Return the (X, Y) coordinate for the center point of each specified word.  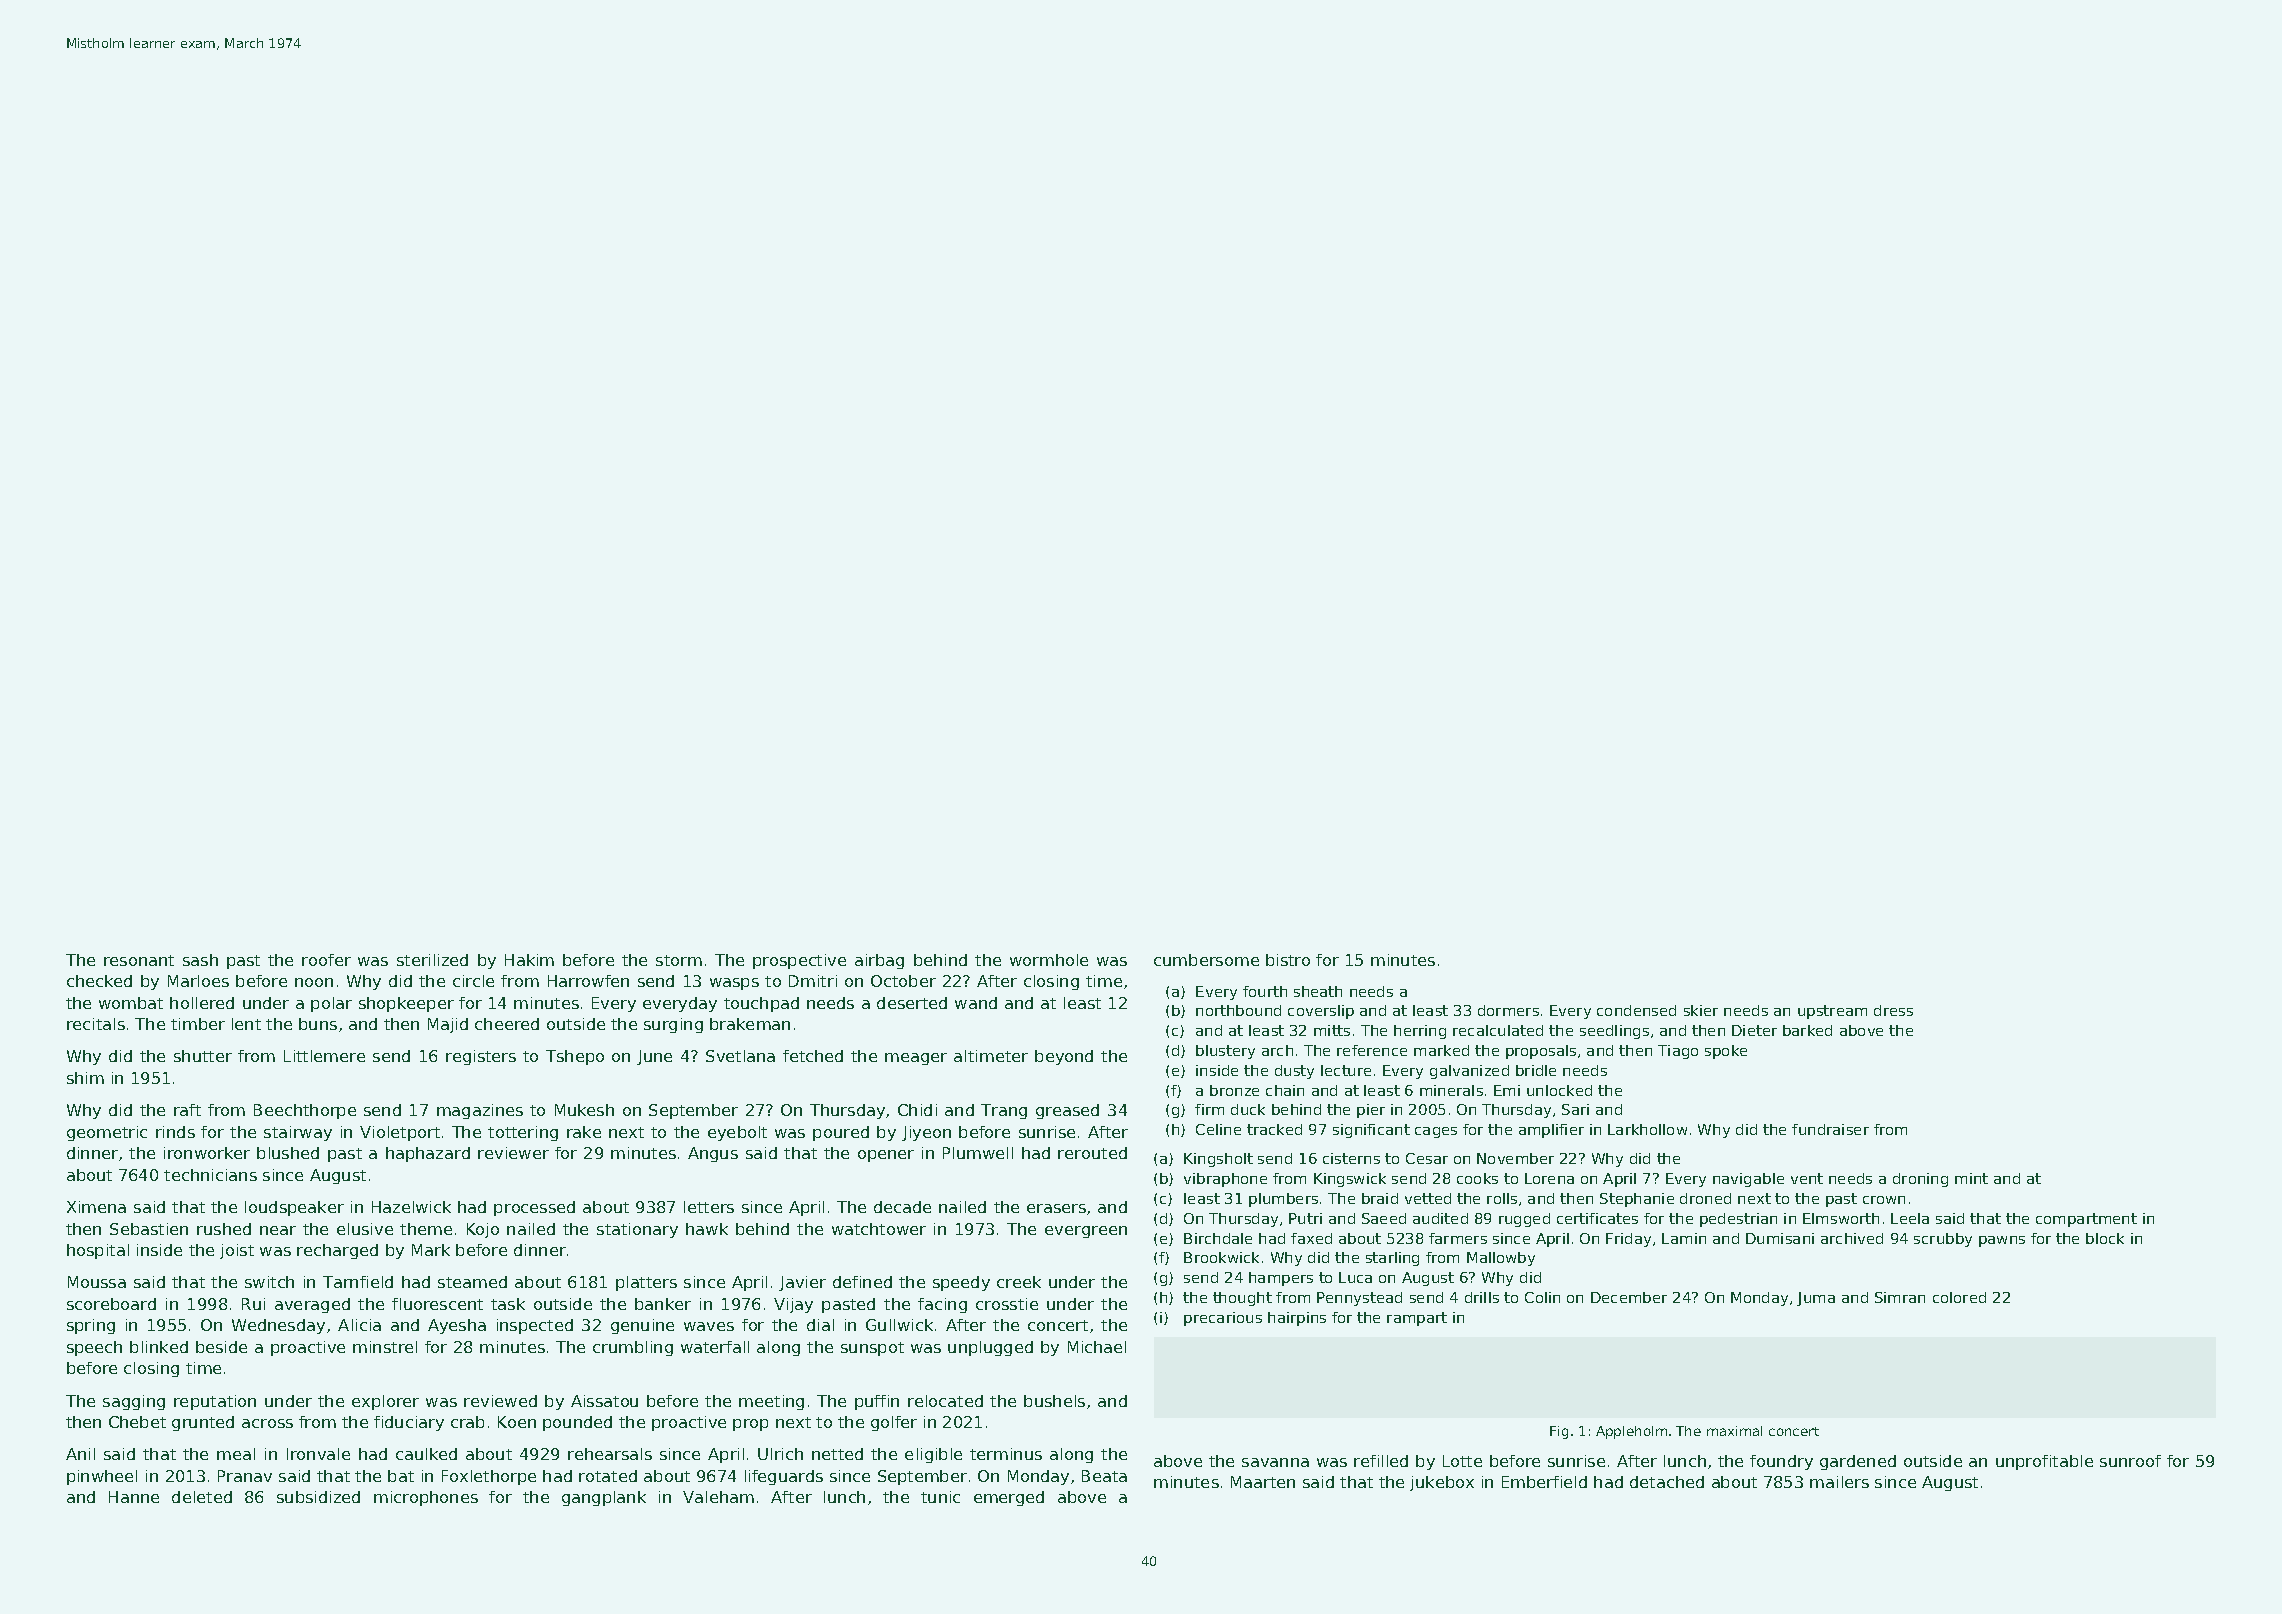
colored (1959, 1297)
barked (1807, 1030)
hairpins (1297, 1319)
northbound (1238, 1010)
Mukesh (584, 1110)
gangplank (604, 1498)
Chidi (917, 1110)
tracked (1274, 1129)
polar (331, 1004)
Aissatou (604, 1401)
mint (1971, 1178)
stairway (298, 1133)
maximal (1734, 1431)
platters (646, 1283)
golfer (894, 1423)
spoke (1726, 1052)
